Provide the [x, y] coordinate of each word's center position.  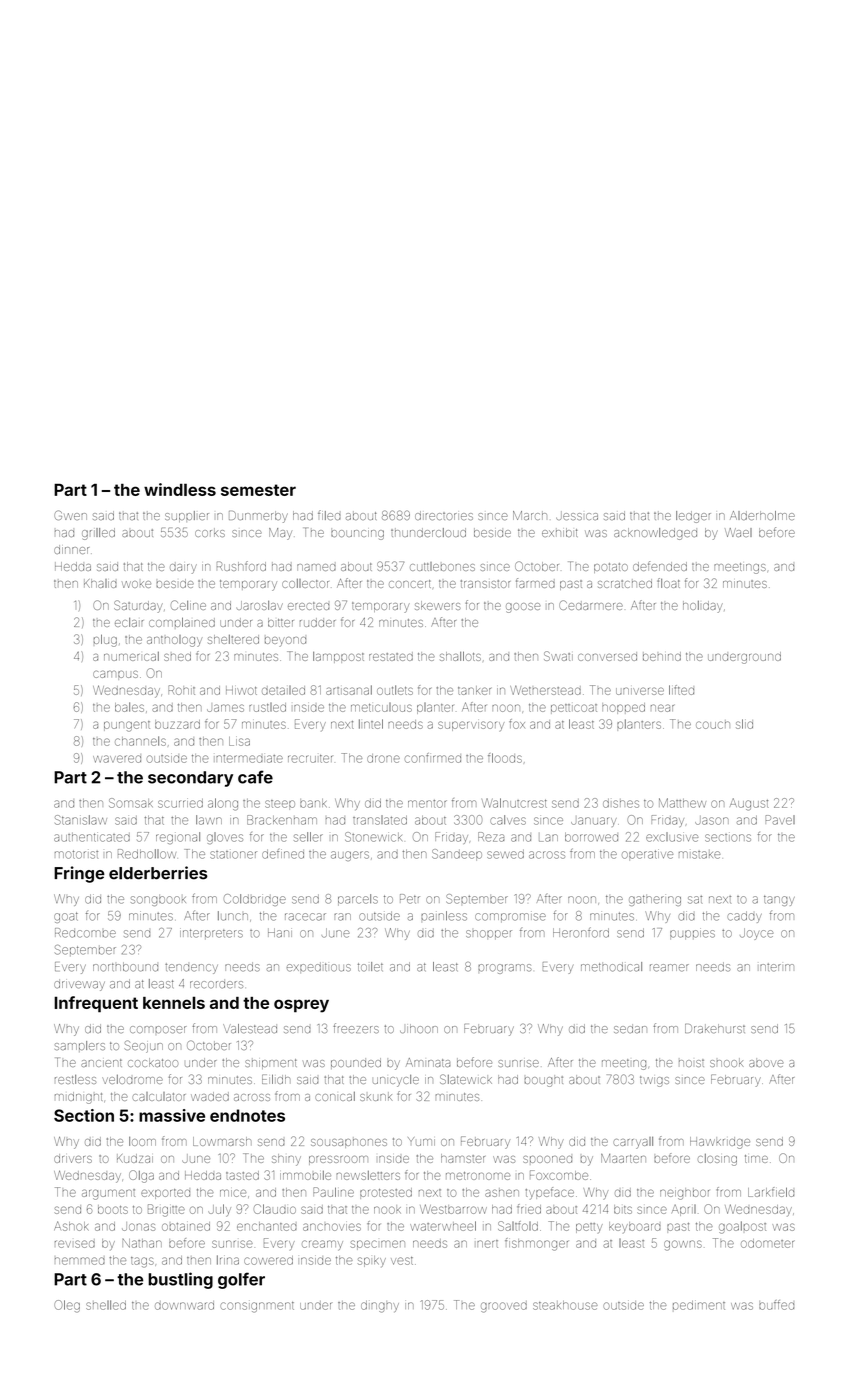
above [766, 1062]
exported [165, 1194]
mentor [427, 804]
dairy [183, 569]
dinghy [380, 1307]
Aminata [428, 1062]
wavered [117, 759]
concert [410, 584]
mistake [699, 855]
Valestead [250, 1028]
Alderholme [762, 515]
